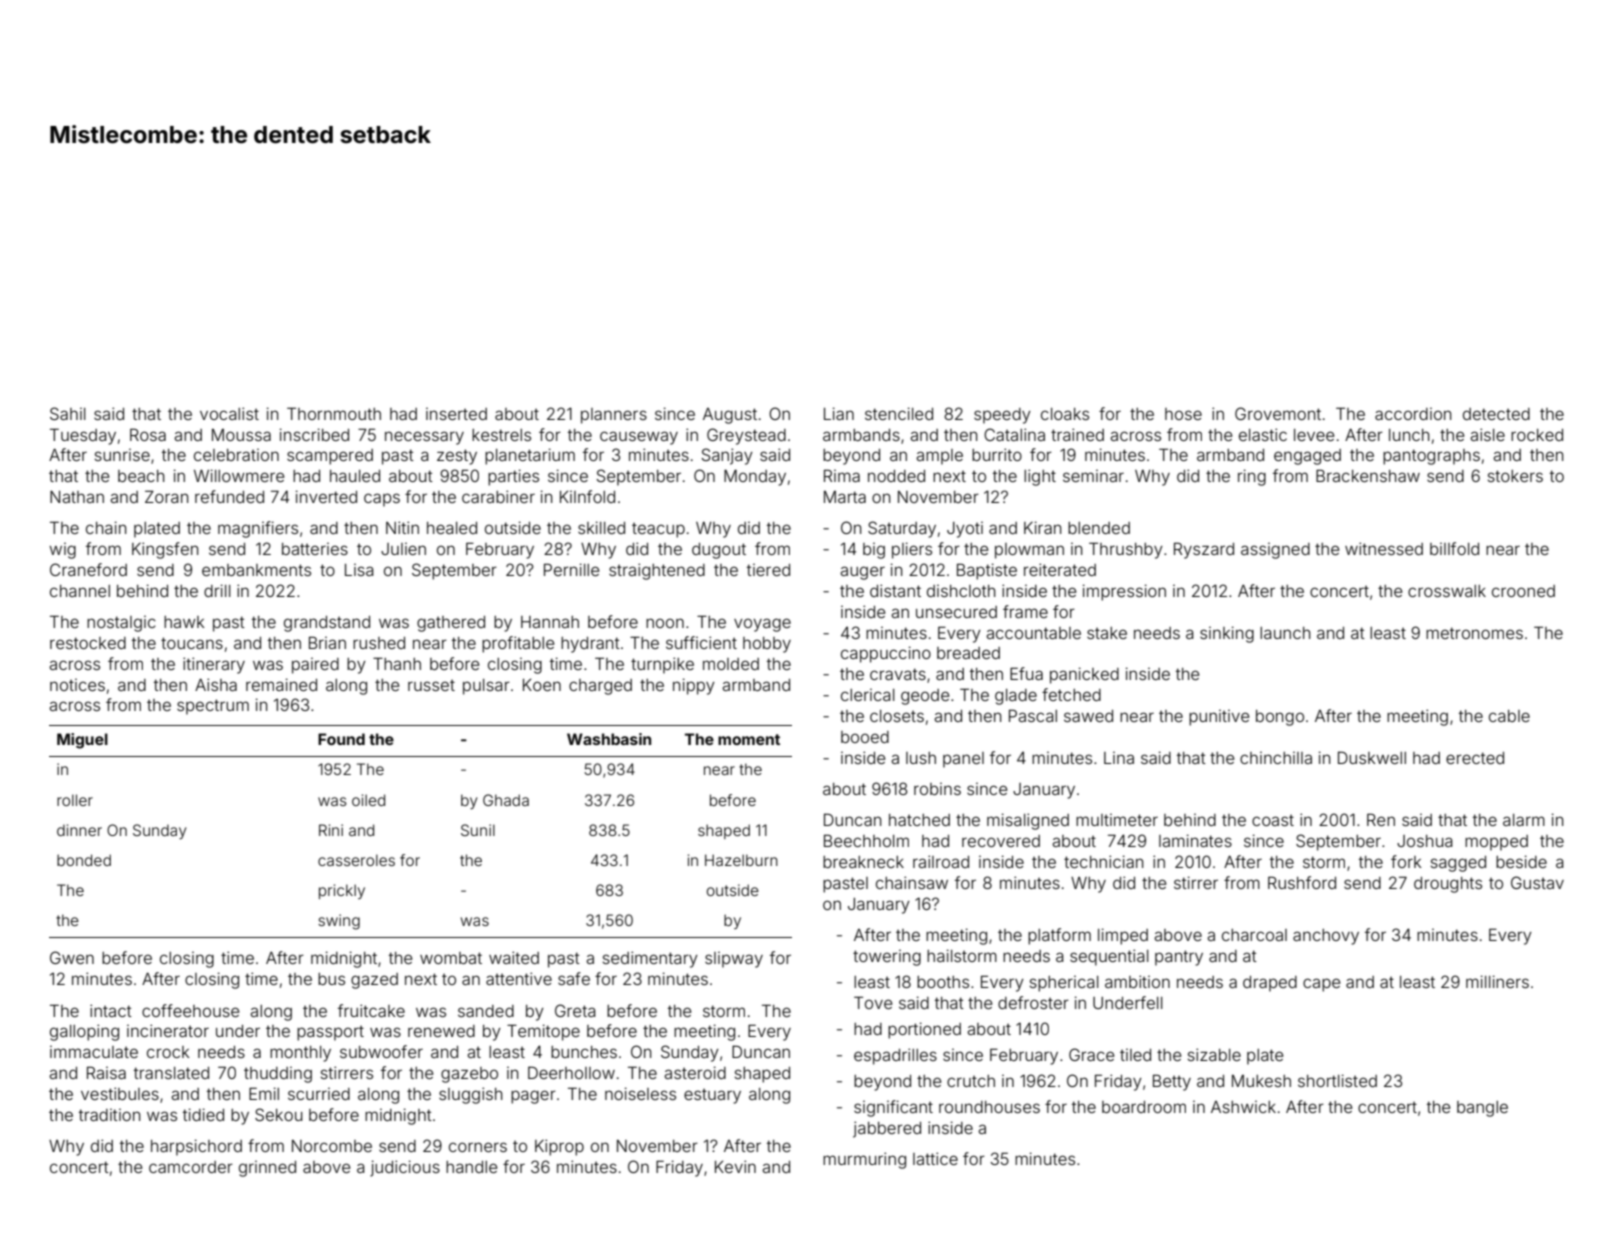  What do you see at coordinates (1001, 841) in the page?
I see `recovered` at bounding box center [1001, 841].
